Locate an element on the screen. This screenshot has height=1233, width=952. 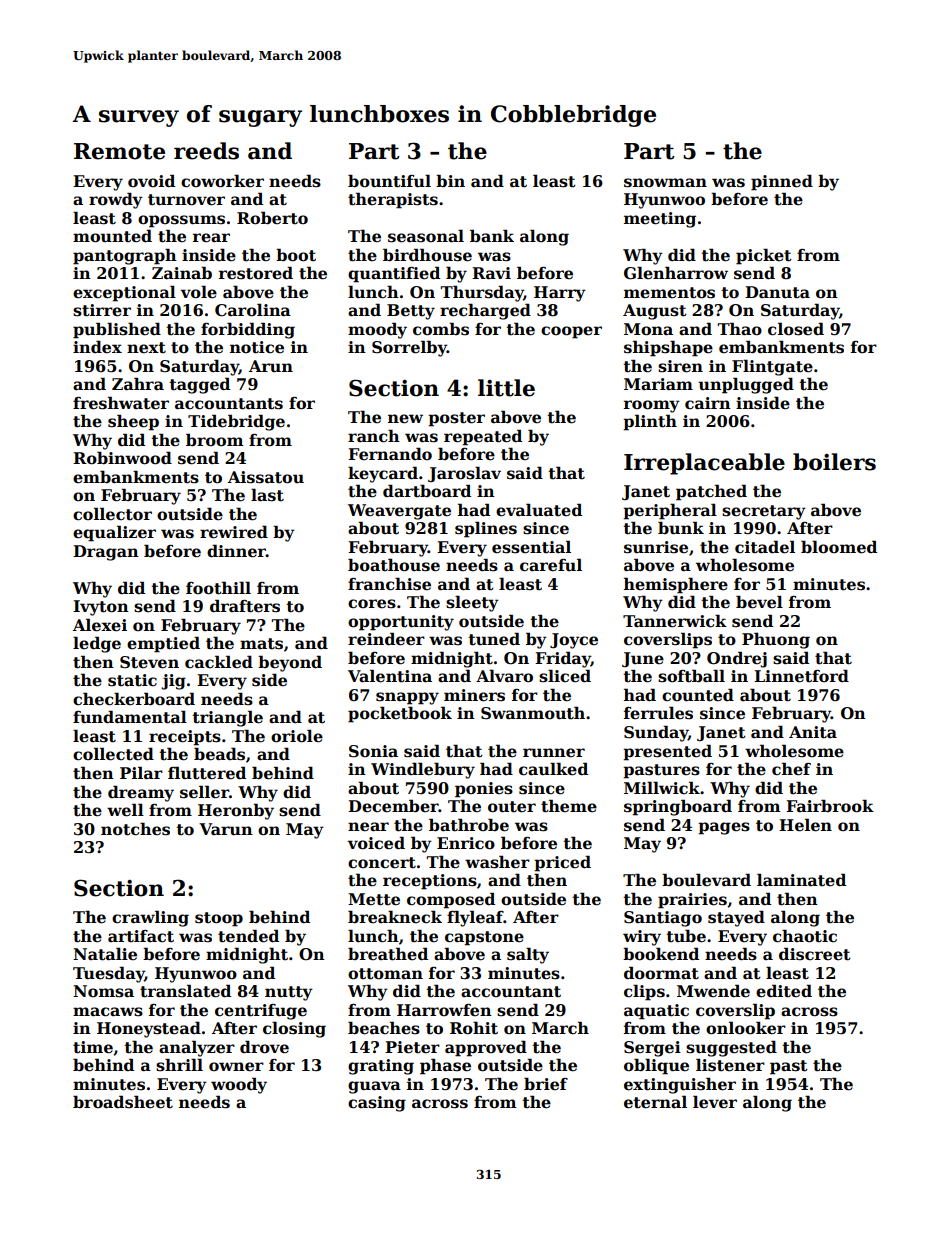
Irreplaceable is located at coordinates (704, 464).
